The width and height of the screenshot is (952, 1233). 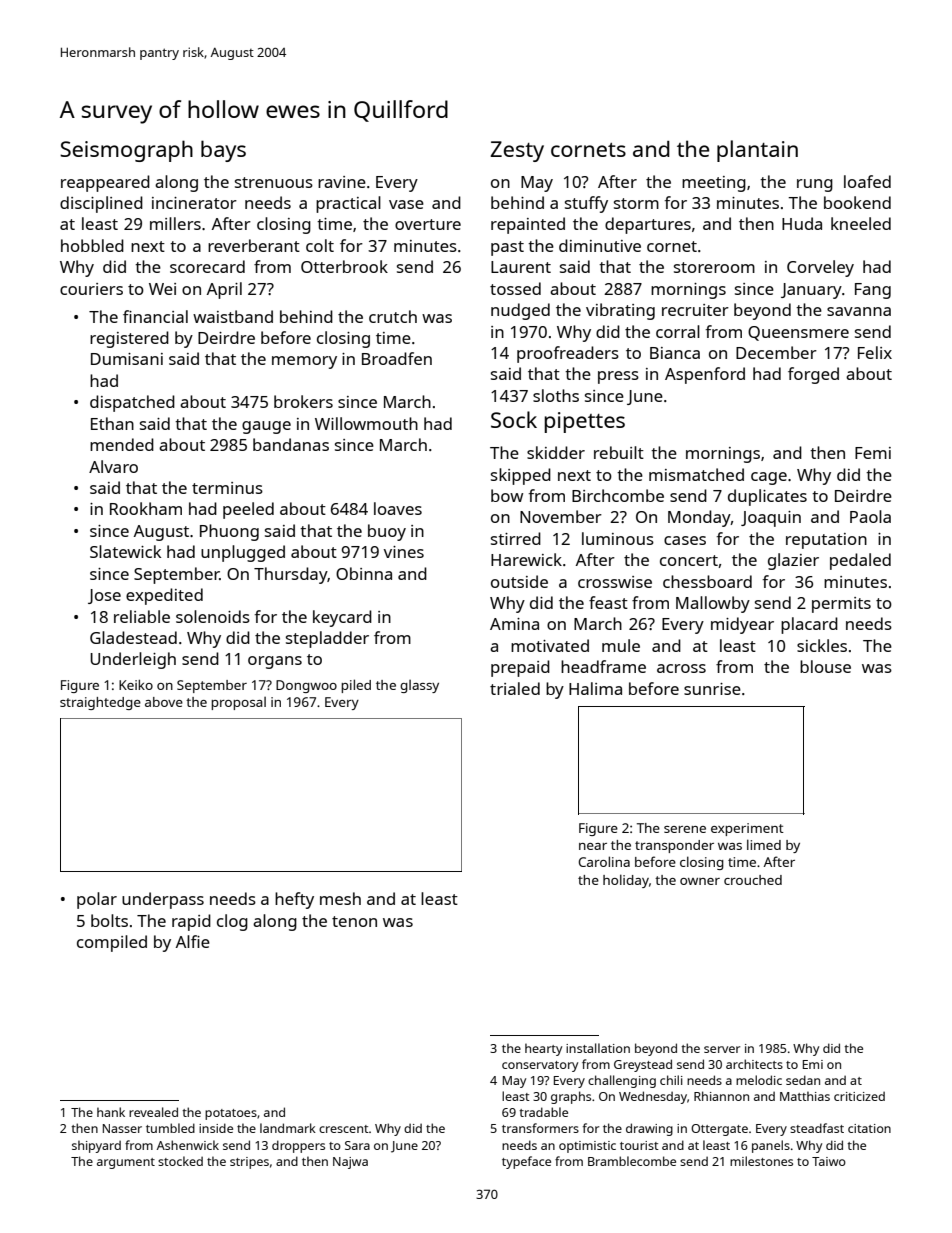 What do you see at coordinates (153, 1112) in the screenshot?
I see `revealed` at bounding box center [153, 1112].
